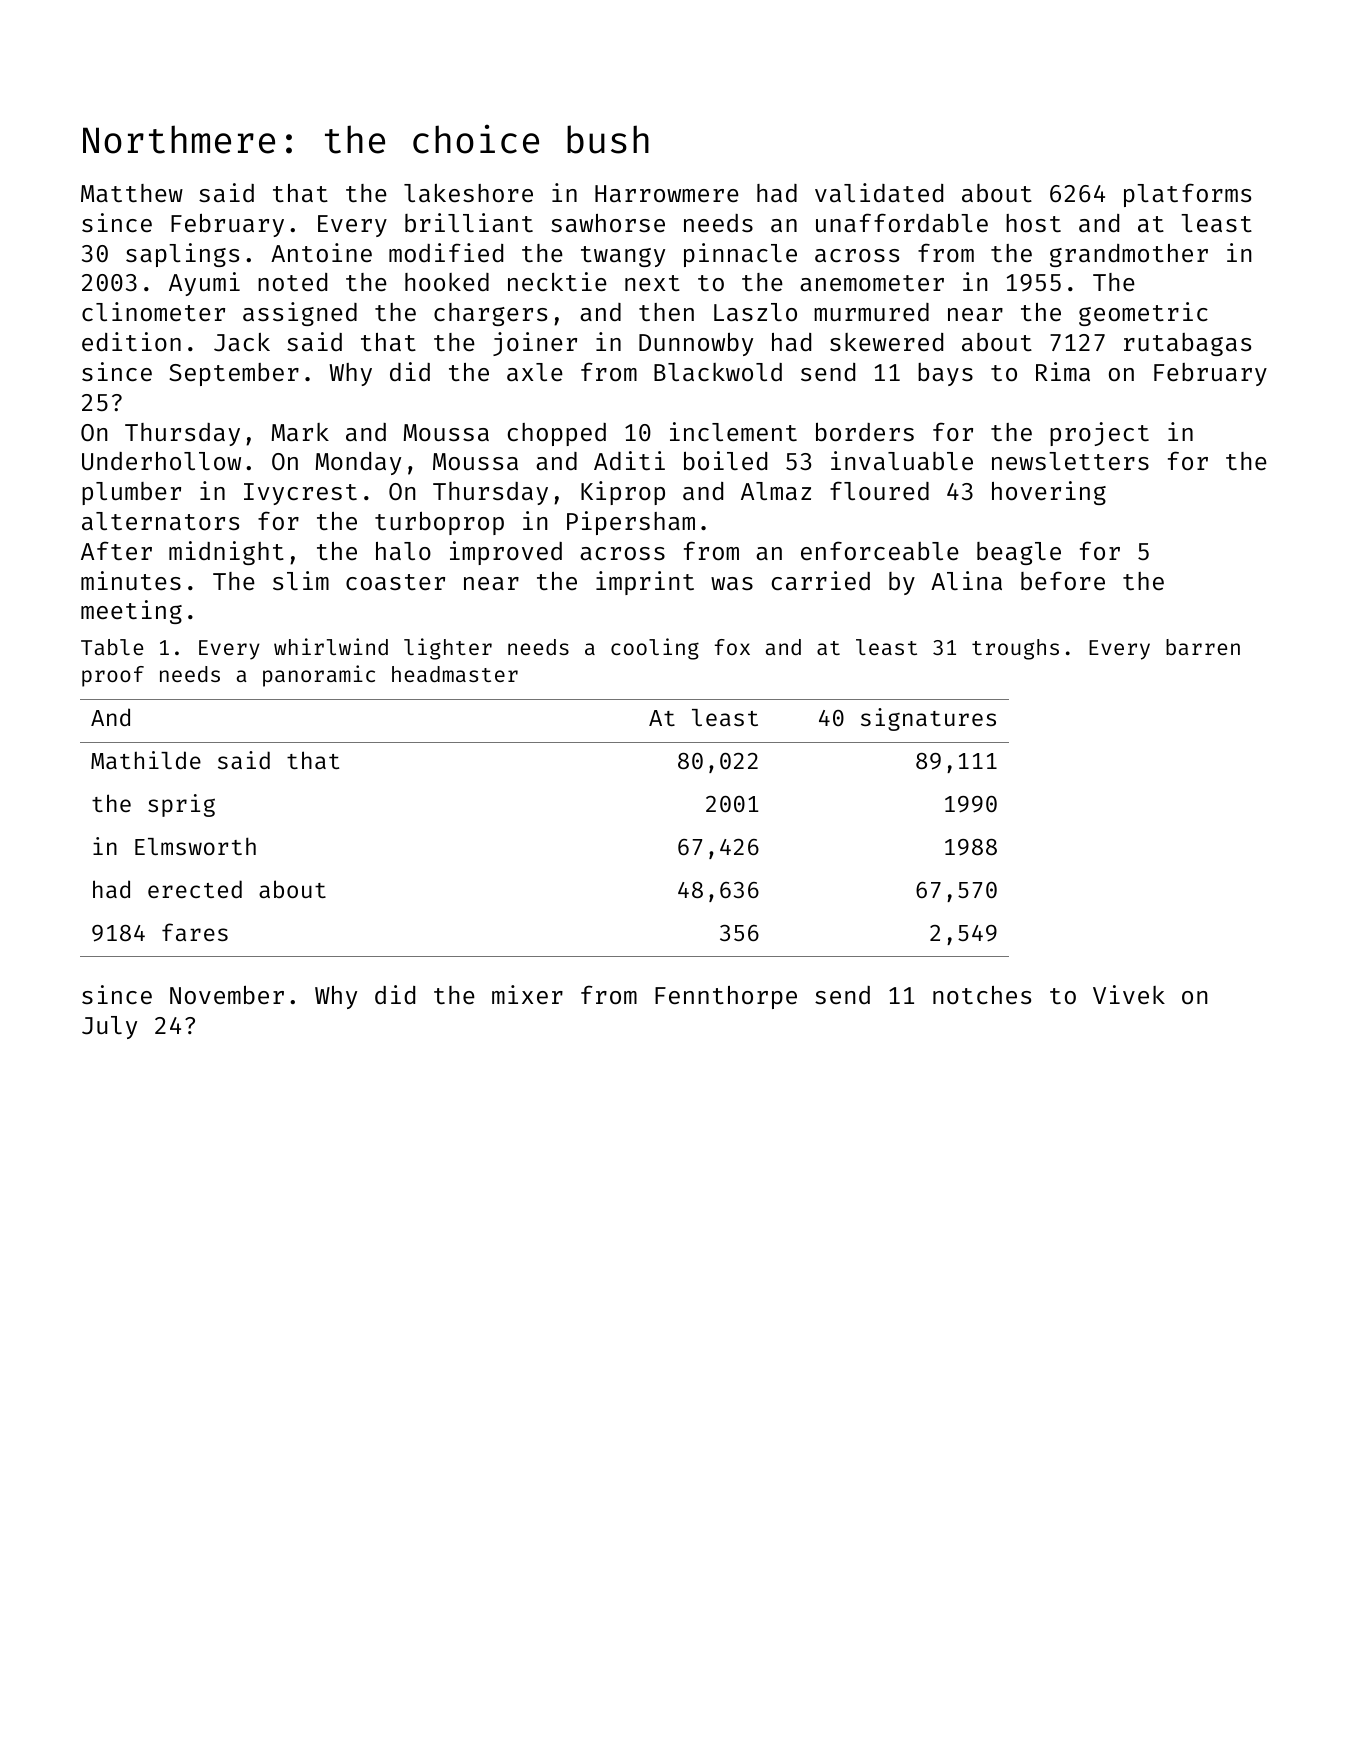  I want to click on then, so click(666, 312).
